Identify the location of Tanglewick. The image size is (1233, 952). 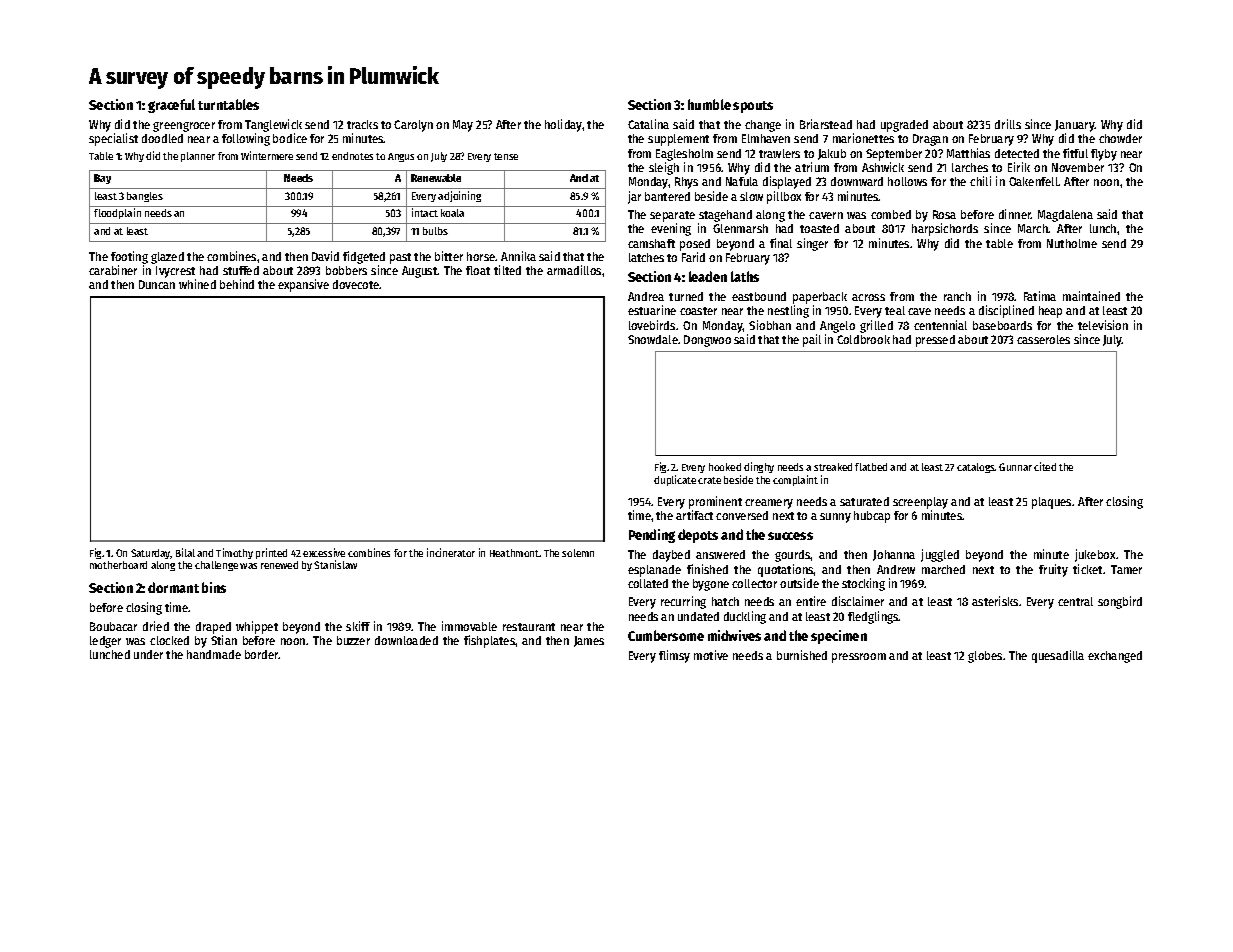
(273, 125).
